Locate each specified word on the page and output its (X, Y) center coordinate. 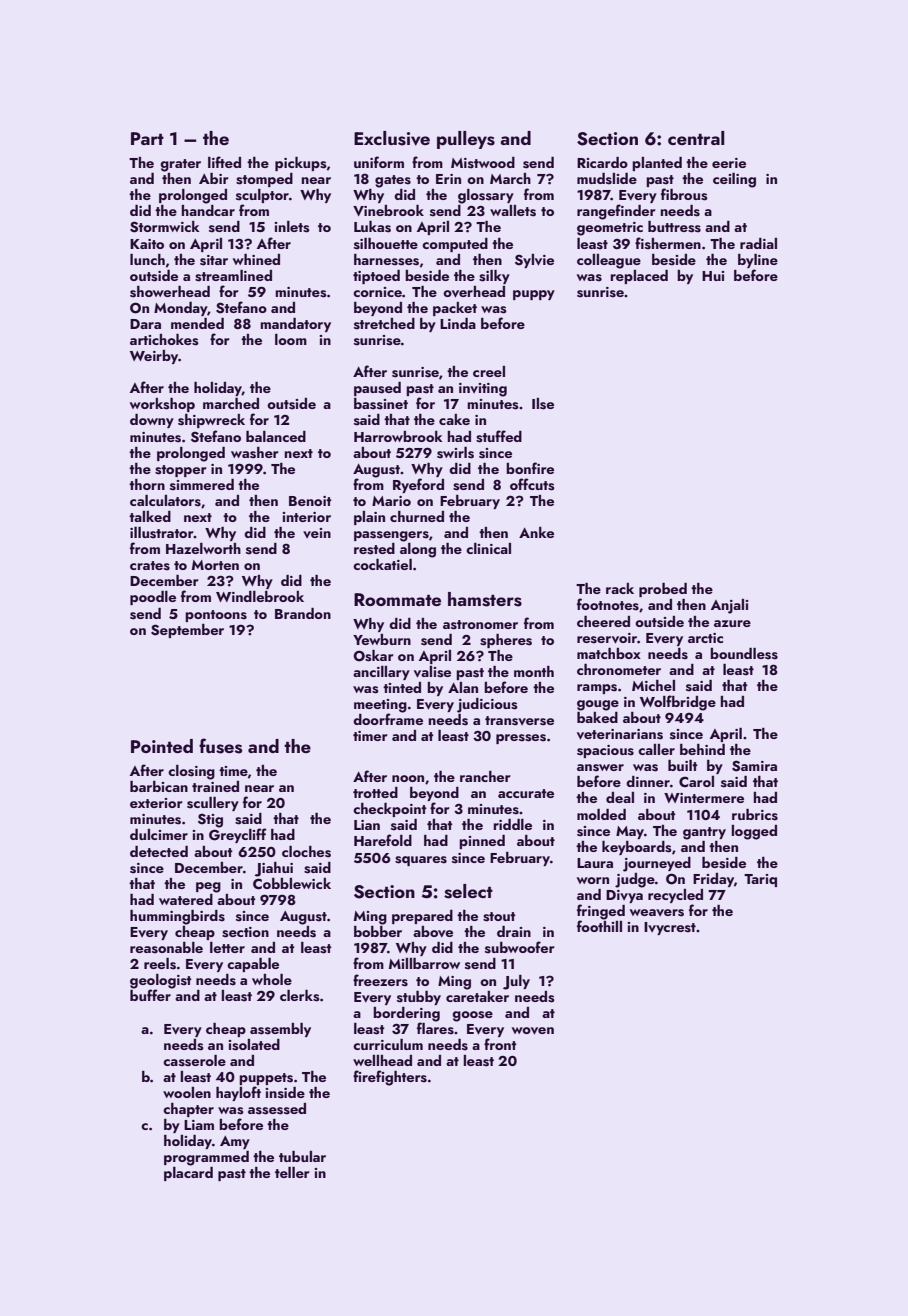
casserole (194, 1061)
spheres (506, 641)
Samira (754, 766)
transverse (519, 721)
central (696, 138)
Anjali (729, 606)
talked (150, 516)
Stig (210, 820)
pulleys (466, 140)
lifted (224, 162)
